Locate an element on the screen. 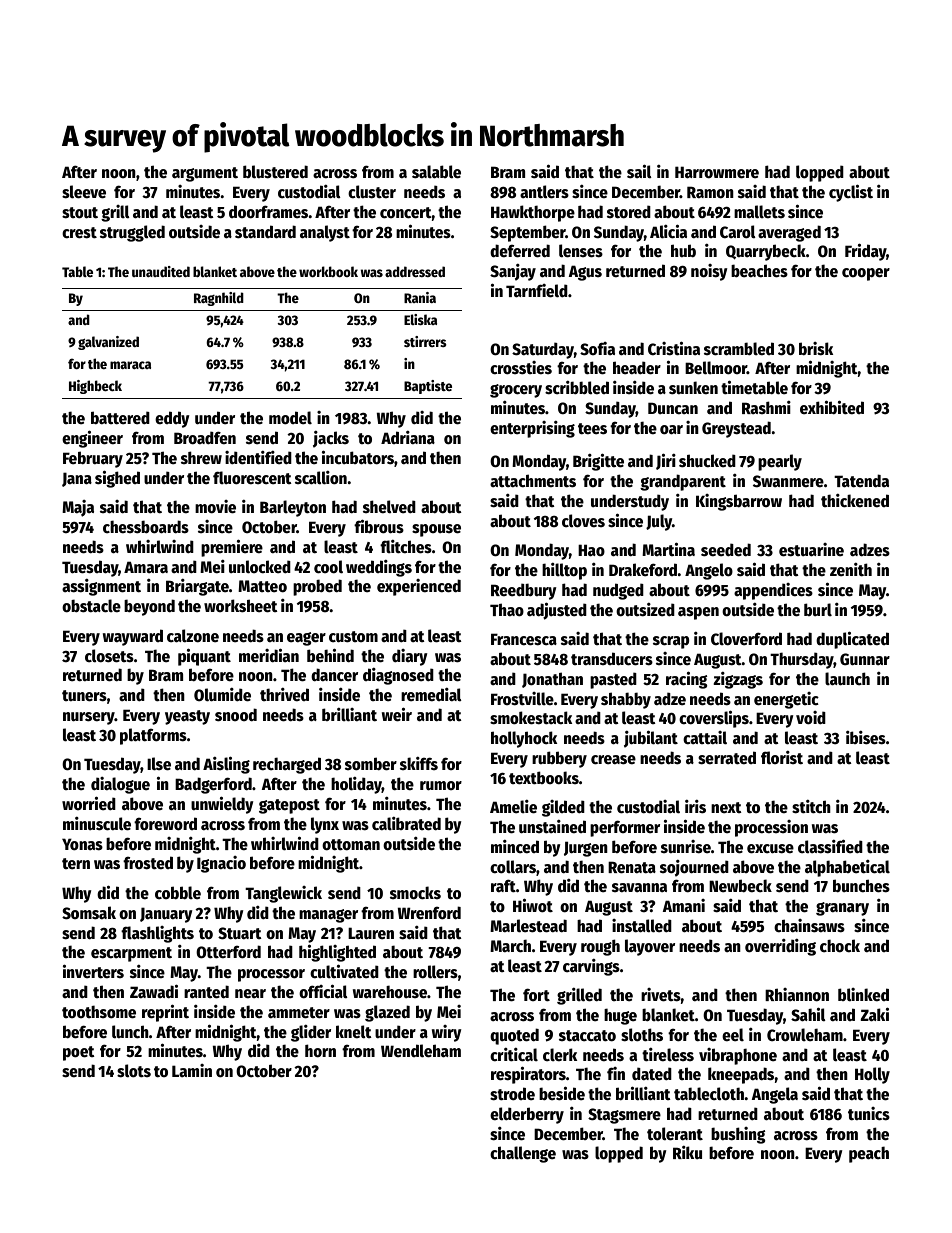 This screenshot has height=1233, width=952. cyclist is located at coordinates (851, 193).
